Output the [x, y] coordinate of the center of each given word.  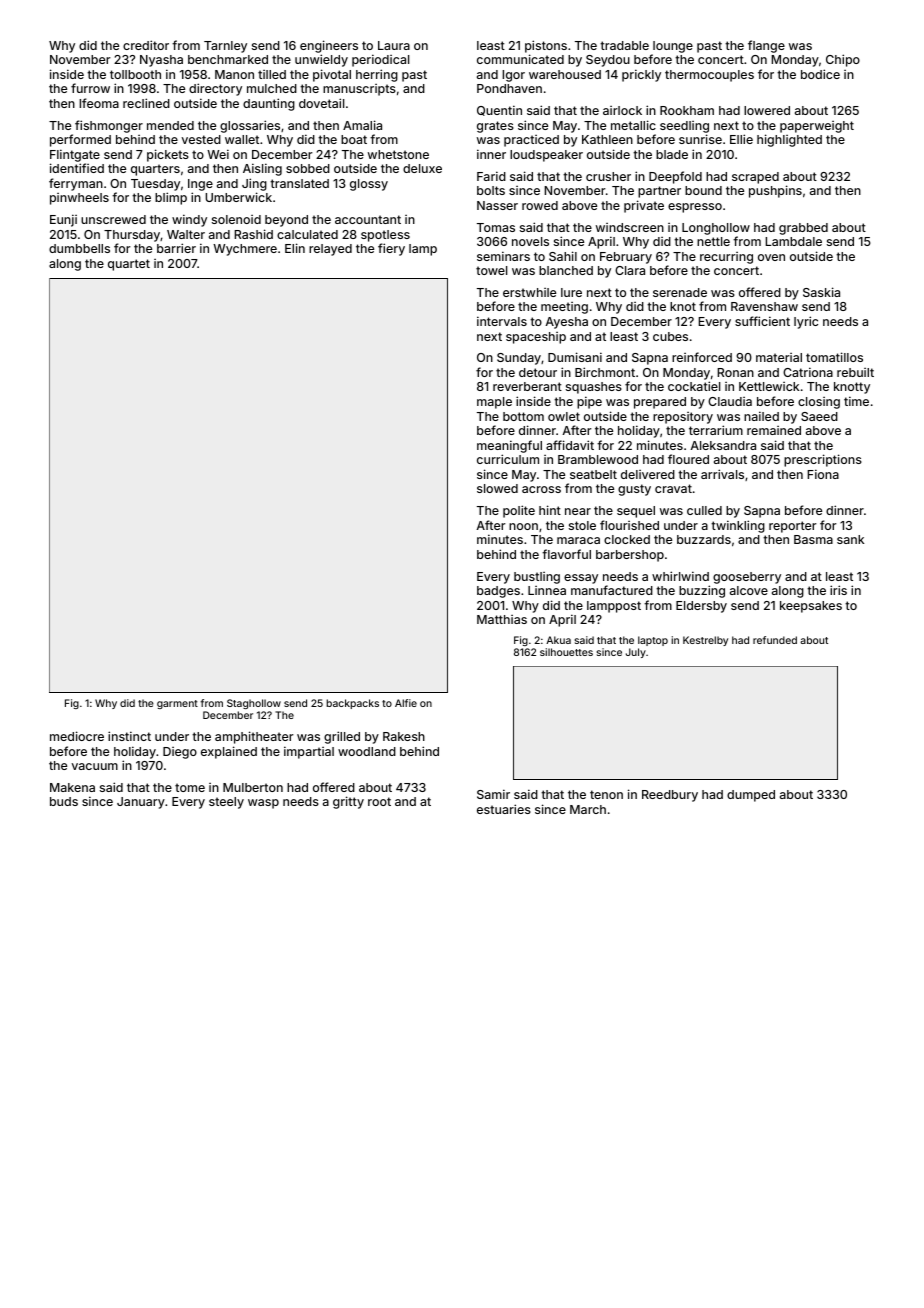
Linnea [547, 590]
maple [494, 403]
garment [177, 704]
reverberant [527, 386]
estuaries [504, 809]
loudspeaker [546, 156]
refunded [775, 640]
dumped [751, 796]
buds [64, 801]
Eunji [63, 220]
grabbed [803, 229]
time [856, 401]
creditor [146, 45]
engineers [329, 46]
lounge [673, 47]
